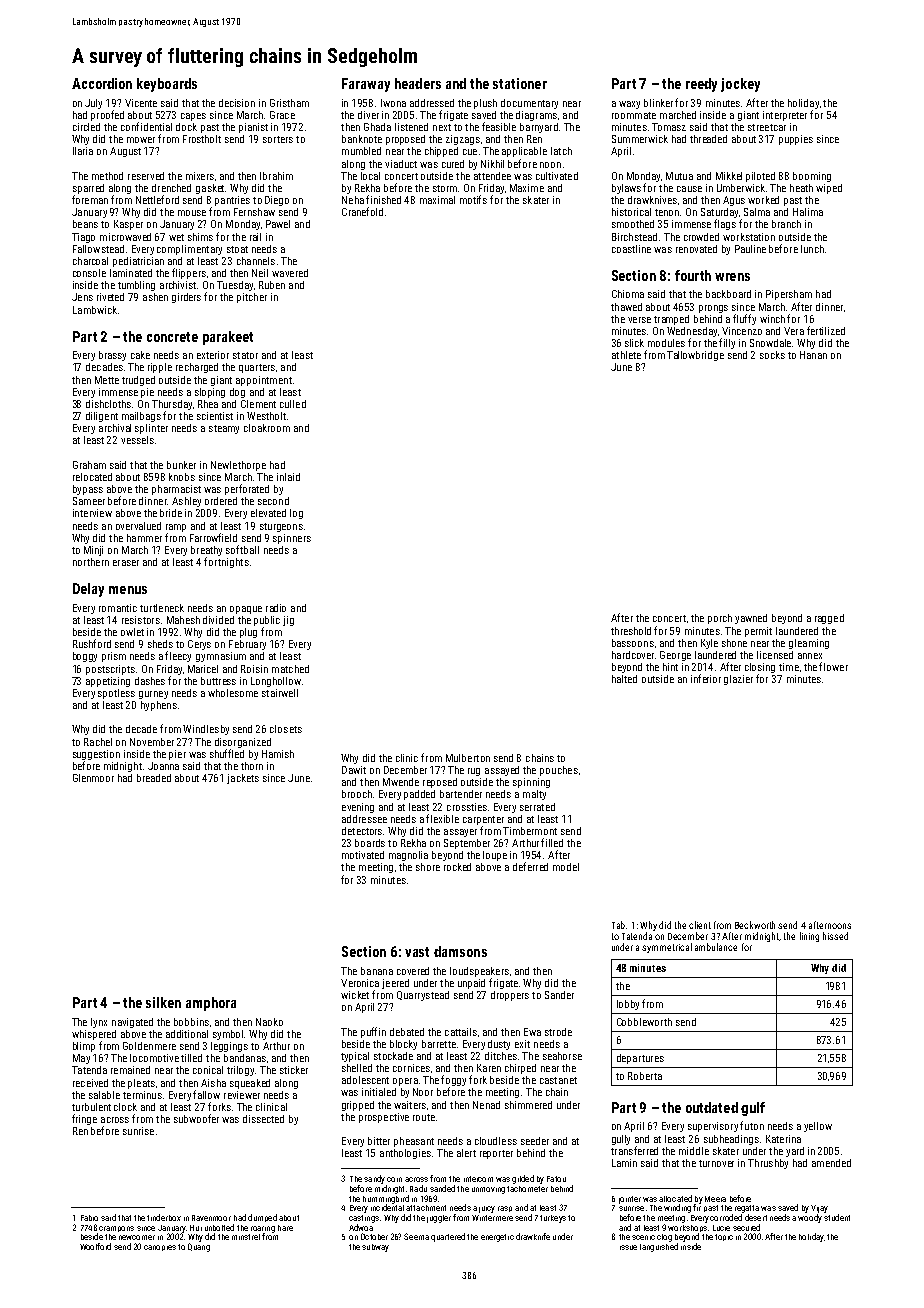 The image size is (924, 1308). I want to click on Dawit, so click(354, 770).
